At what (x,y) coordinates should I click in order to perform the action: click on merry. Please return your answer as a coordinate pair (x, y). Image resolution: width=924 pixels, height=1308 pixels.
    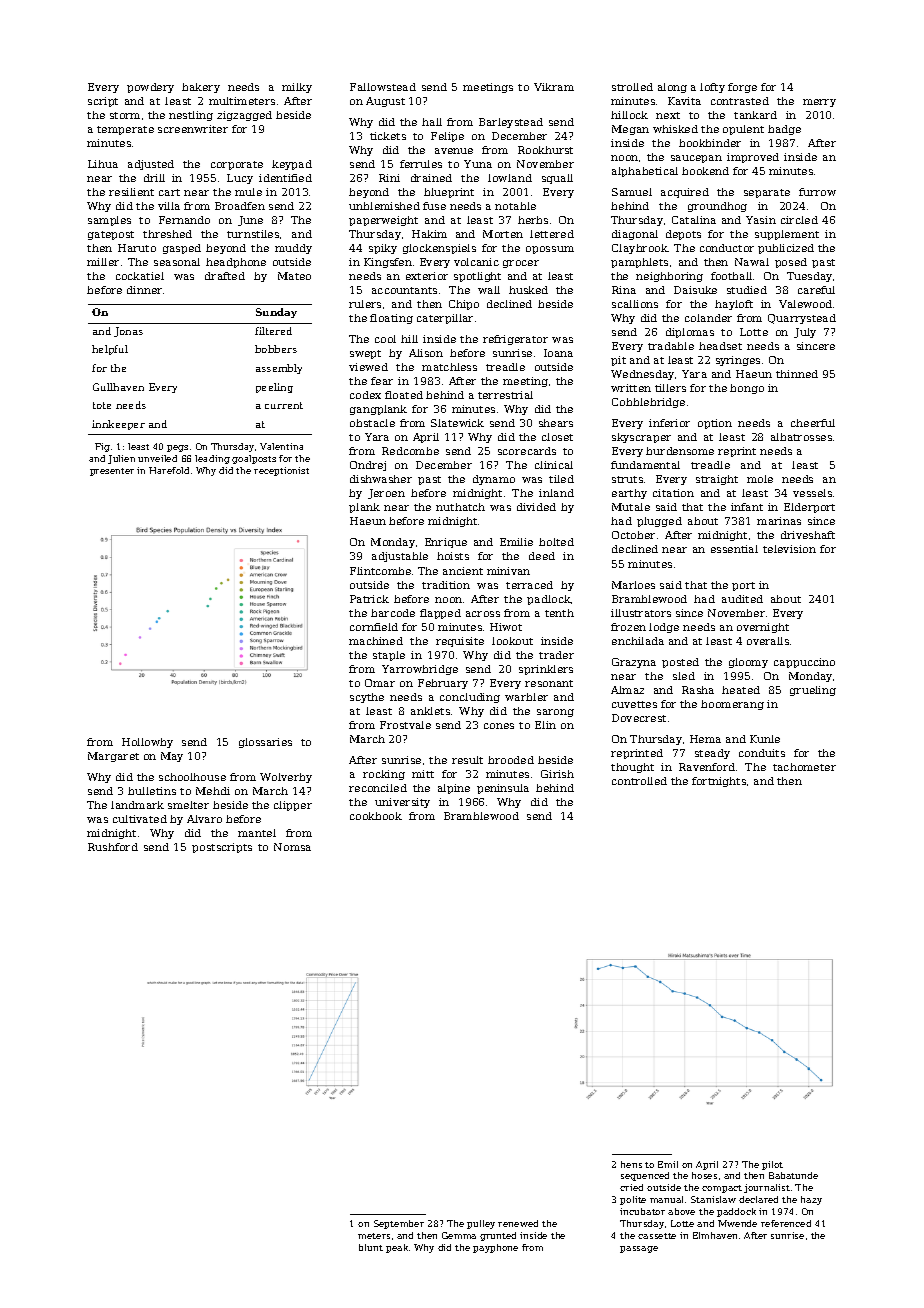
    Looking at the image, I should click on (819, 103).
